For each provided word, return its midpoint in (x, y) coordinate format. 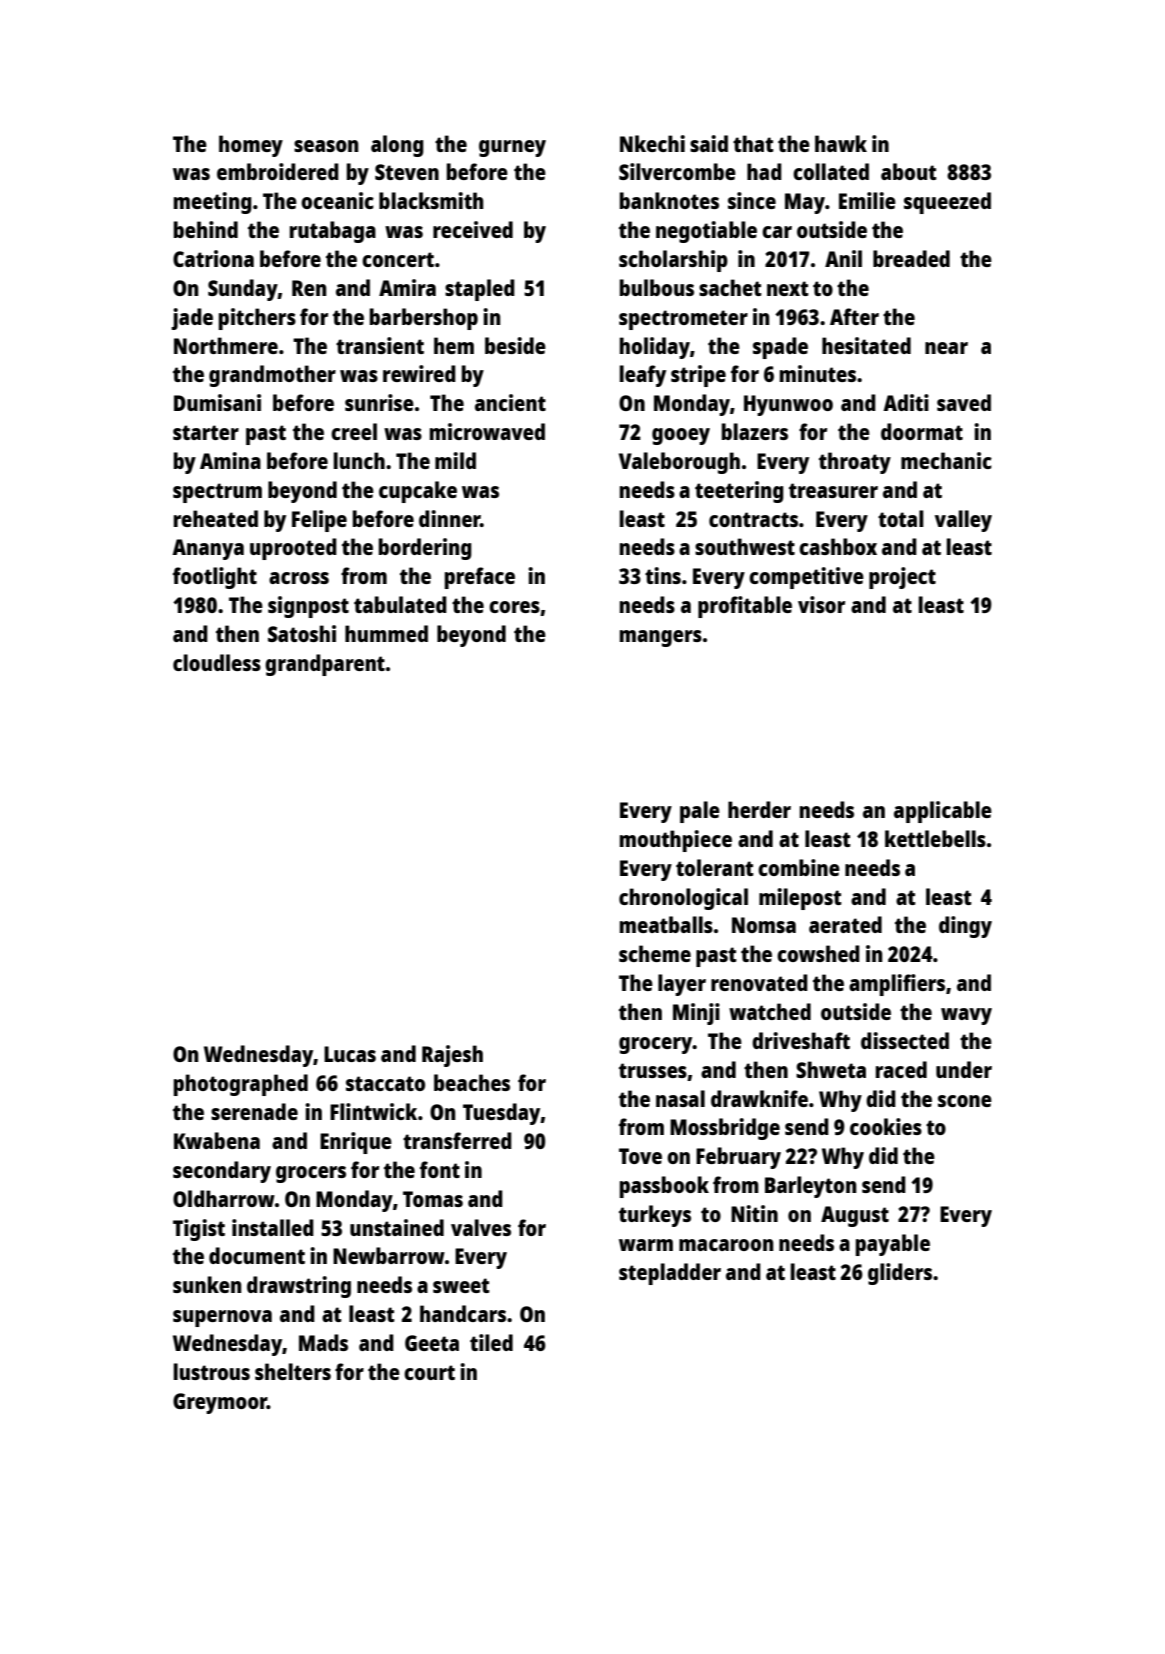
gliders (900, 1274)
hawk (841, 143)
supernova (222, 1318)
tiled (491, 1342)
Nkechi (652, 143)
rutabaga (333, 232)
